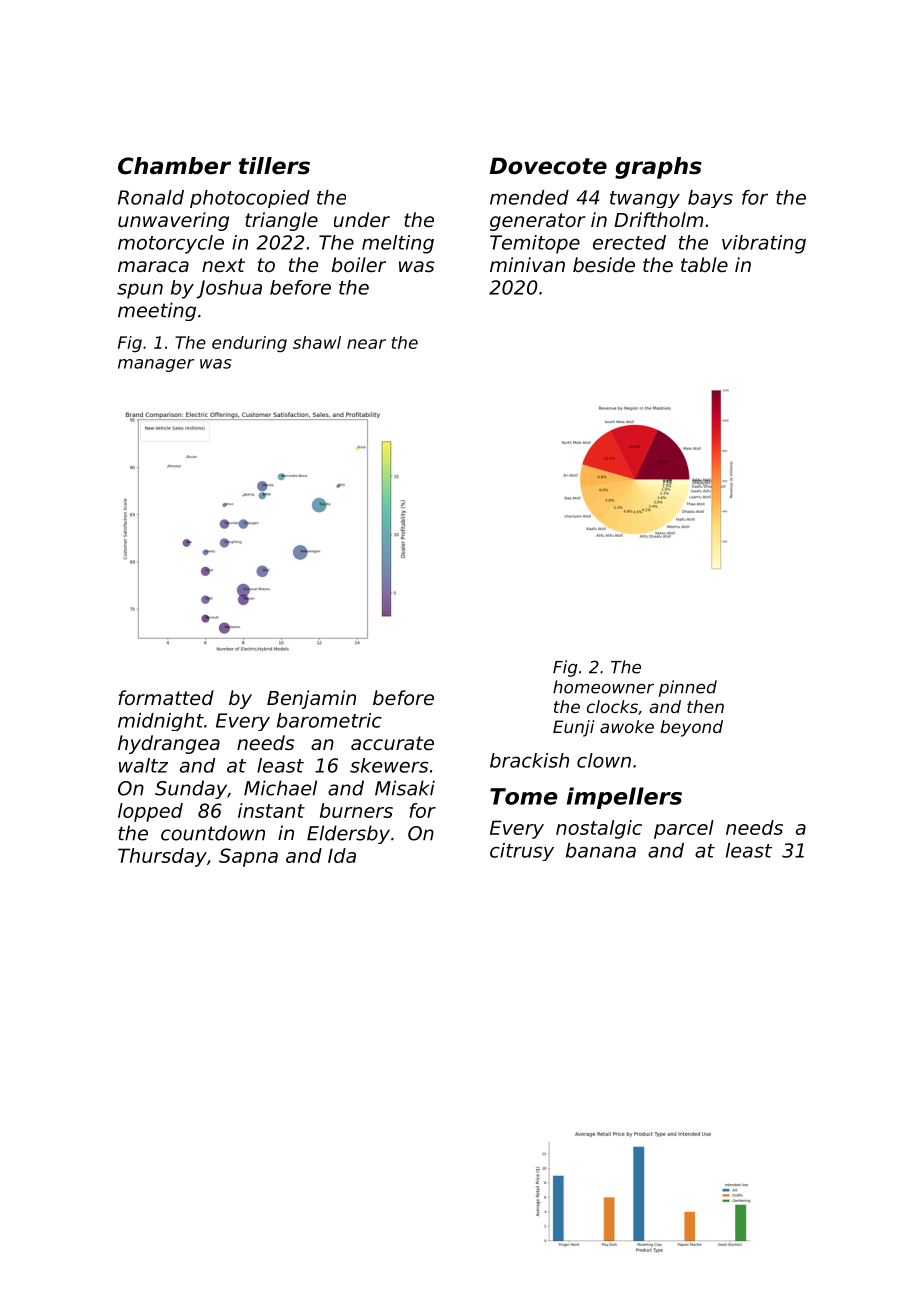  Describe the element at coordinates (764, 244) in the screenshot. I see `vibrating` at that location.
